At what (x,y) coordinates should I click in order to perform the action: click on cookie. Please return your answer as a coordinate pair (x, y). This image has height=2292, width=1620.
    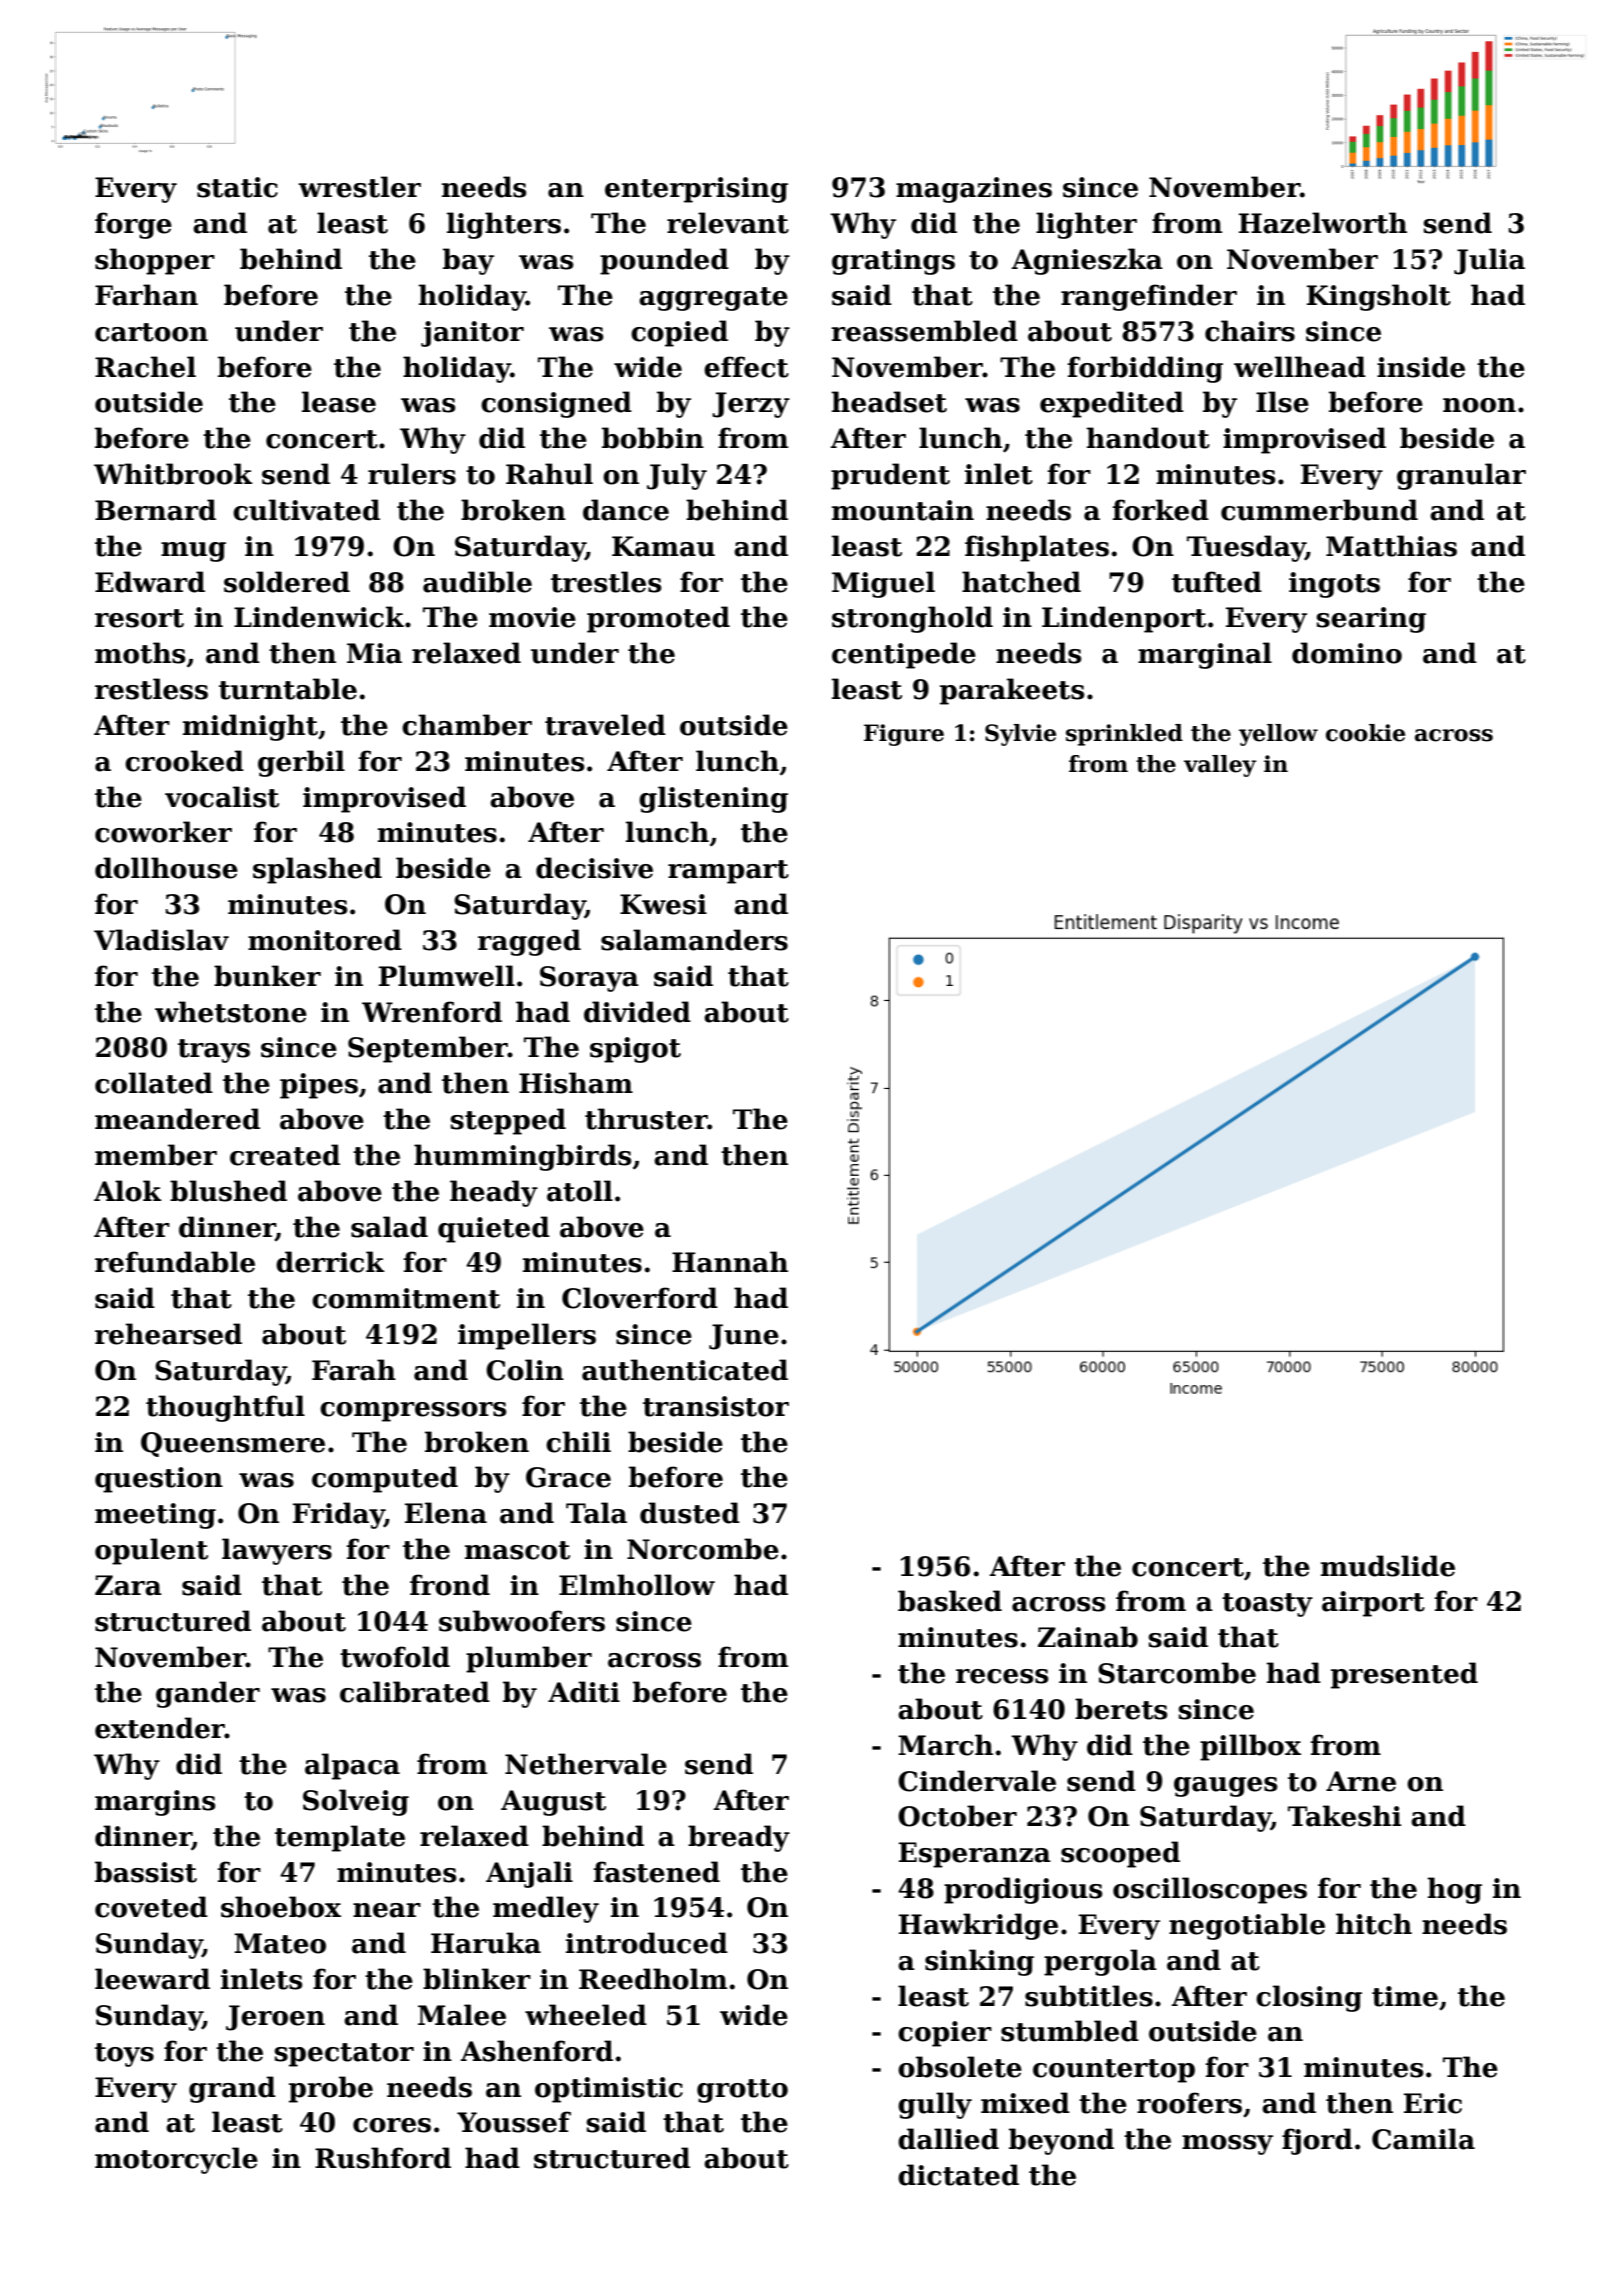
    Looking at the image, I should click on (1365, 733).
